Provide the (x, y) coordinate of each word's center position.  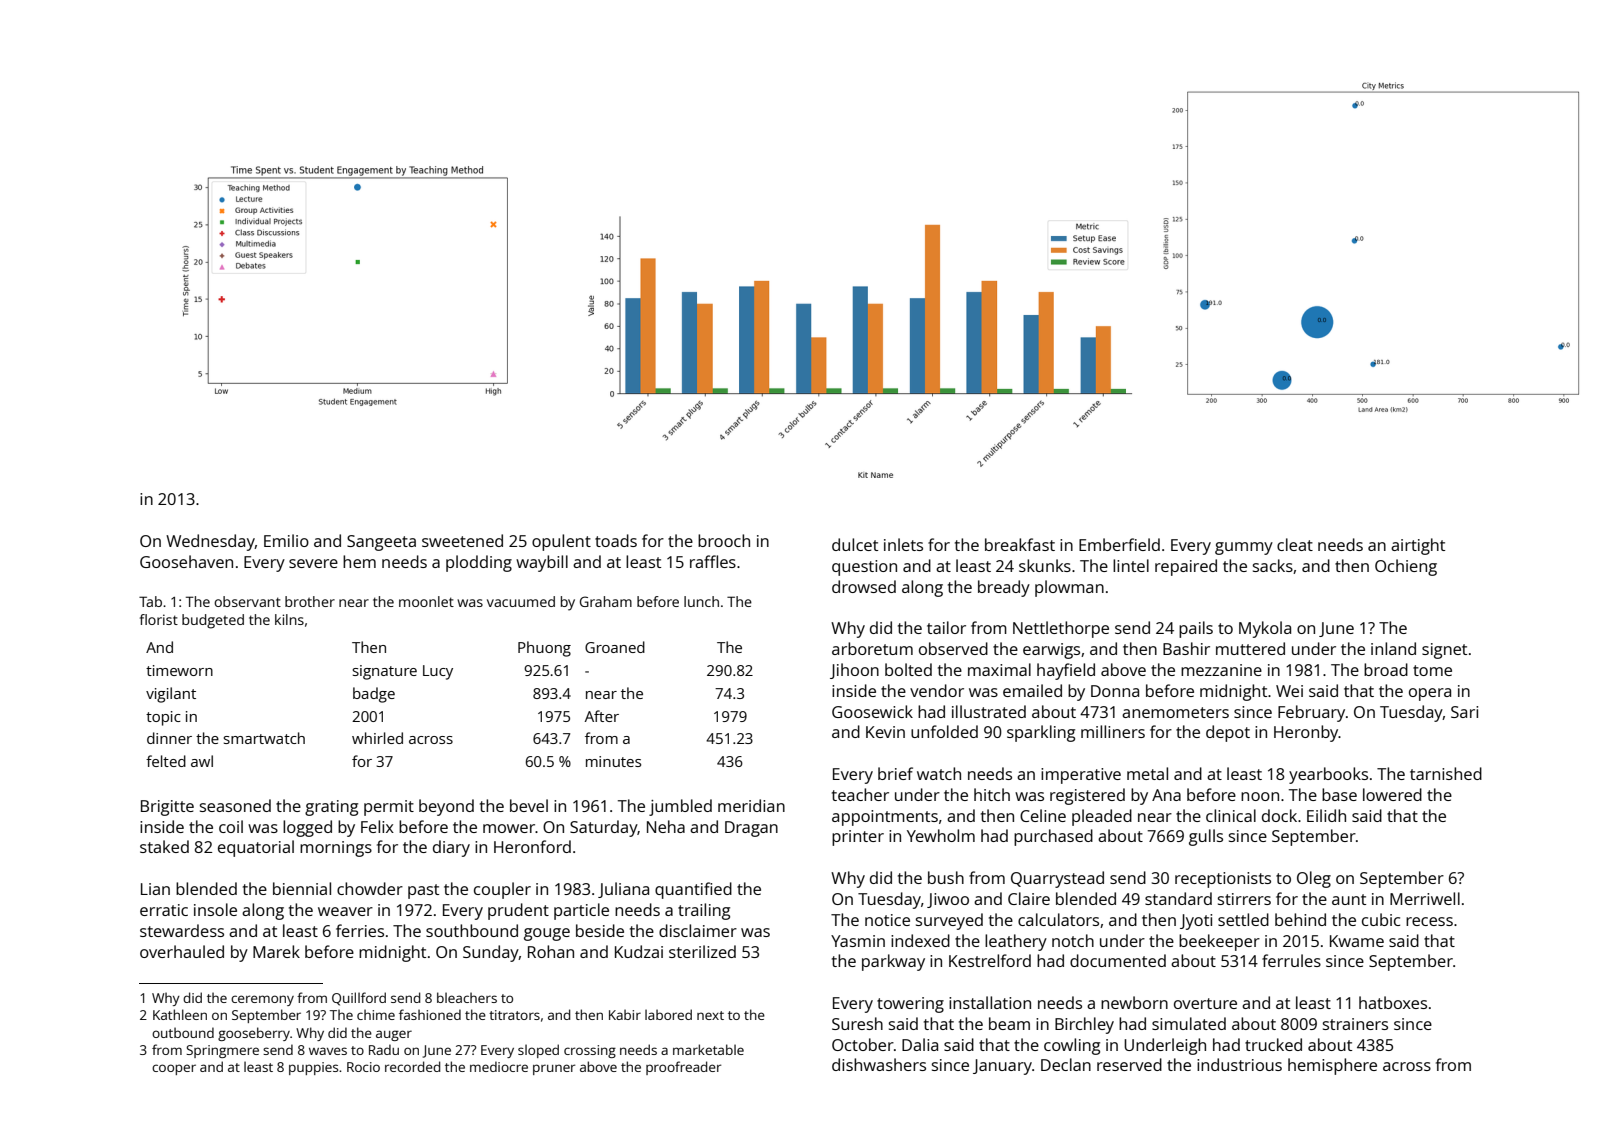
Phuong (544, 649)
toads (616, 540)
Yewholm (941, 835)
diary (451, 848)
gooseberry (254, 1034)
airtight (1418, 546)
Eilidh (1326, 815)
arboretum (872, 648)
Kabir (625, 1014)
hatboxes (1393, 1002)
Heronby (1306, 733)
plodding (479, 563)
